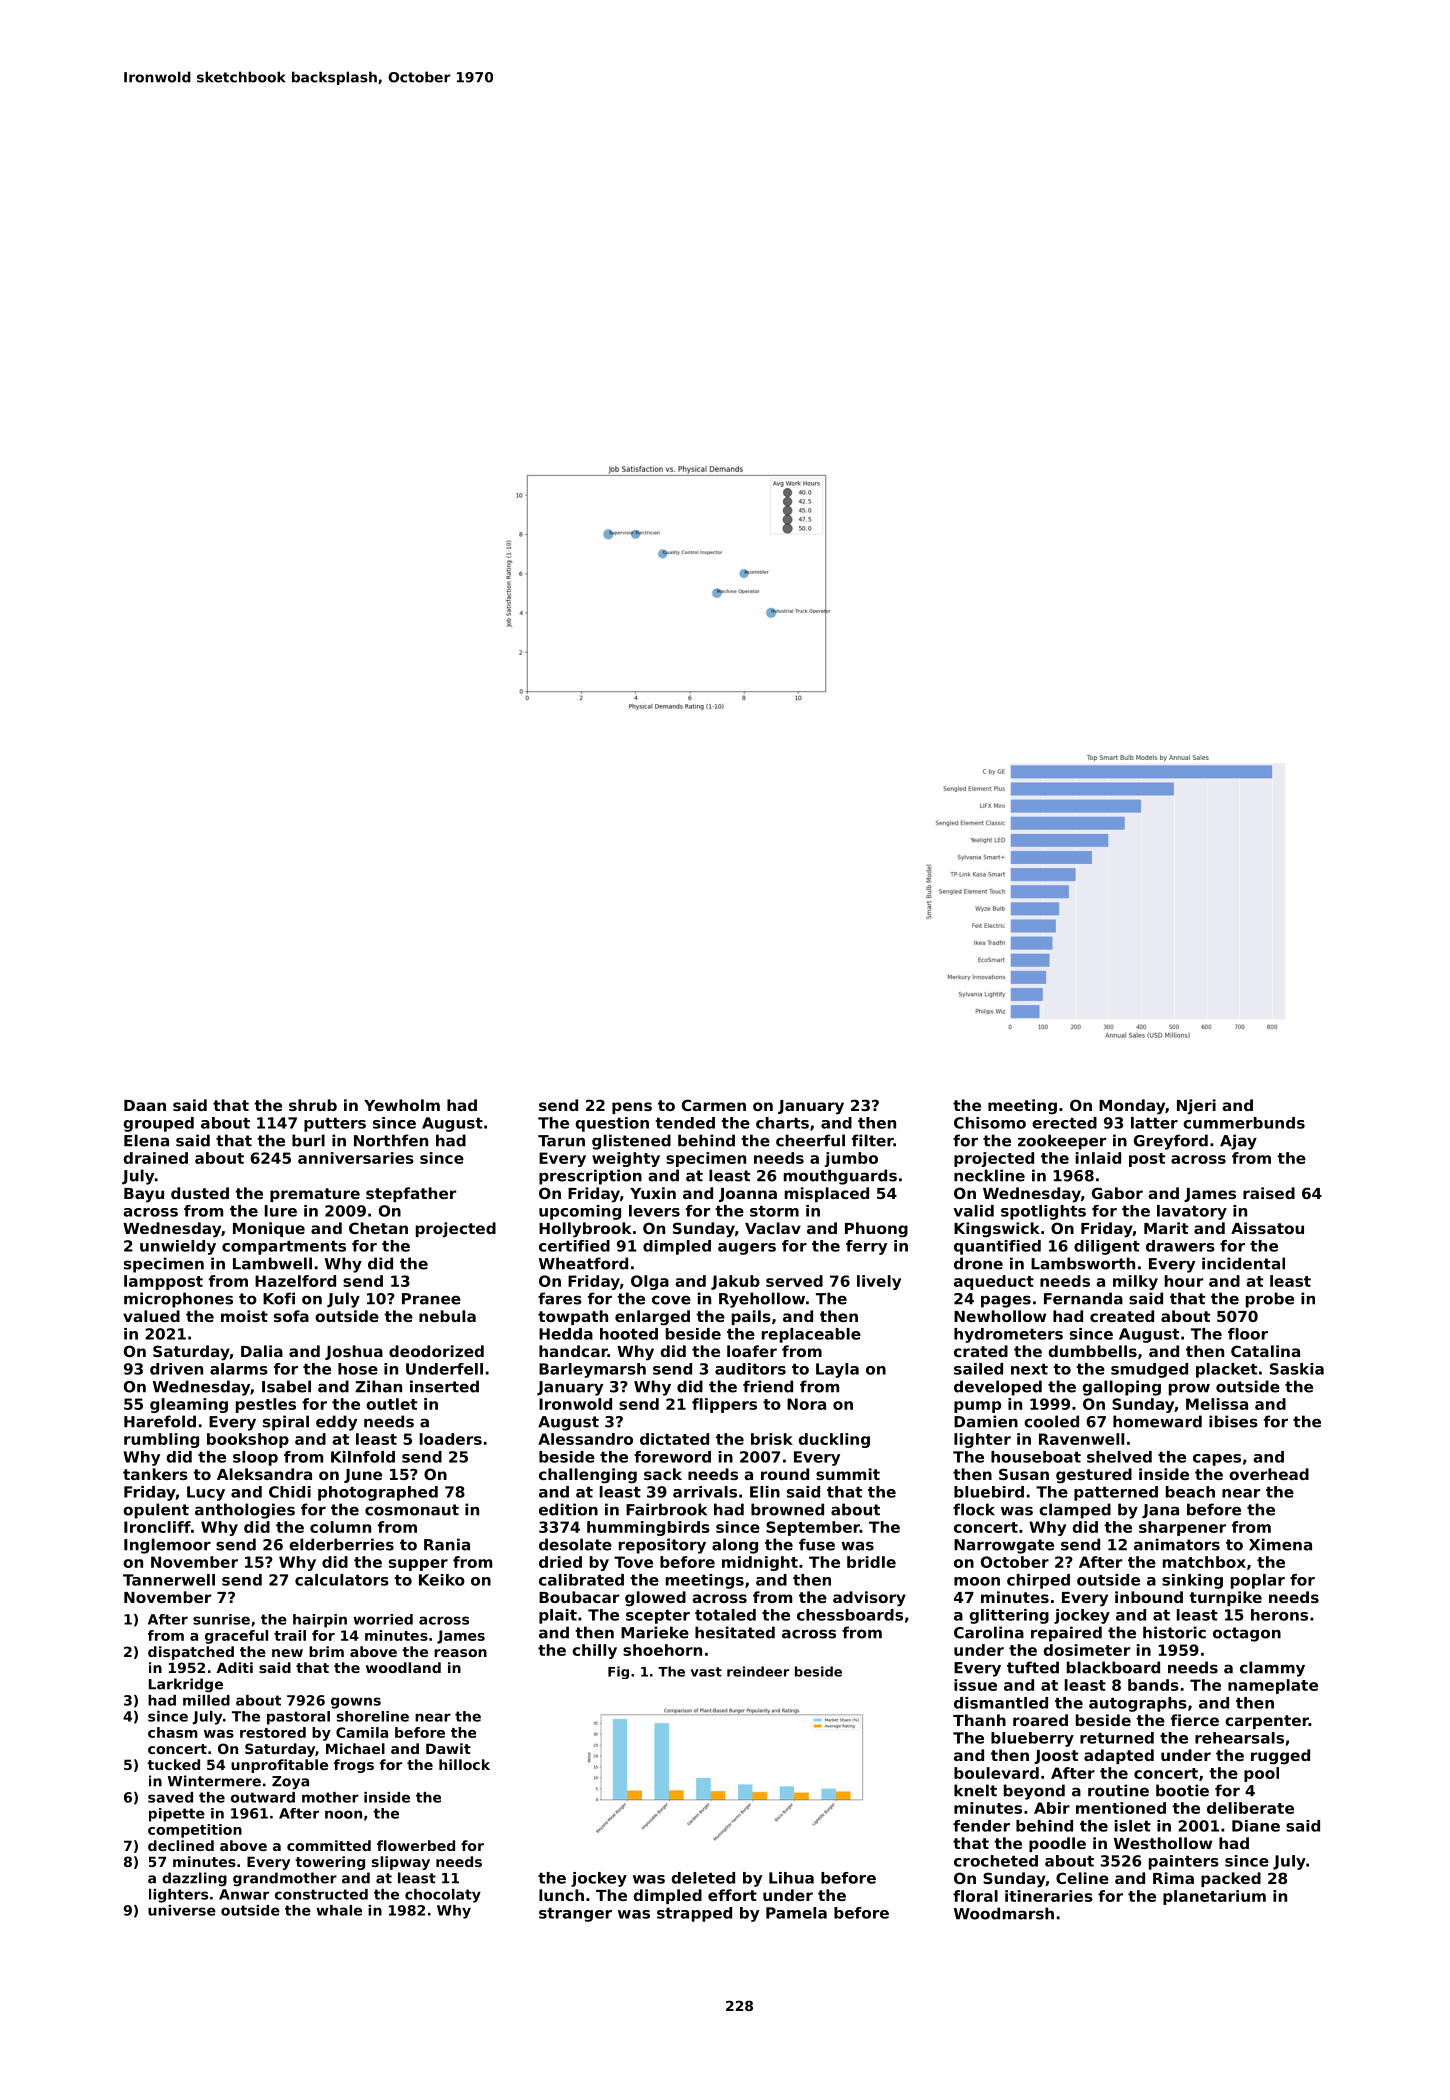  I want to click on pens, so click(632, 1108).
